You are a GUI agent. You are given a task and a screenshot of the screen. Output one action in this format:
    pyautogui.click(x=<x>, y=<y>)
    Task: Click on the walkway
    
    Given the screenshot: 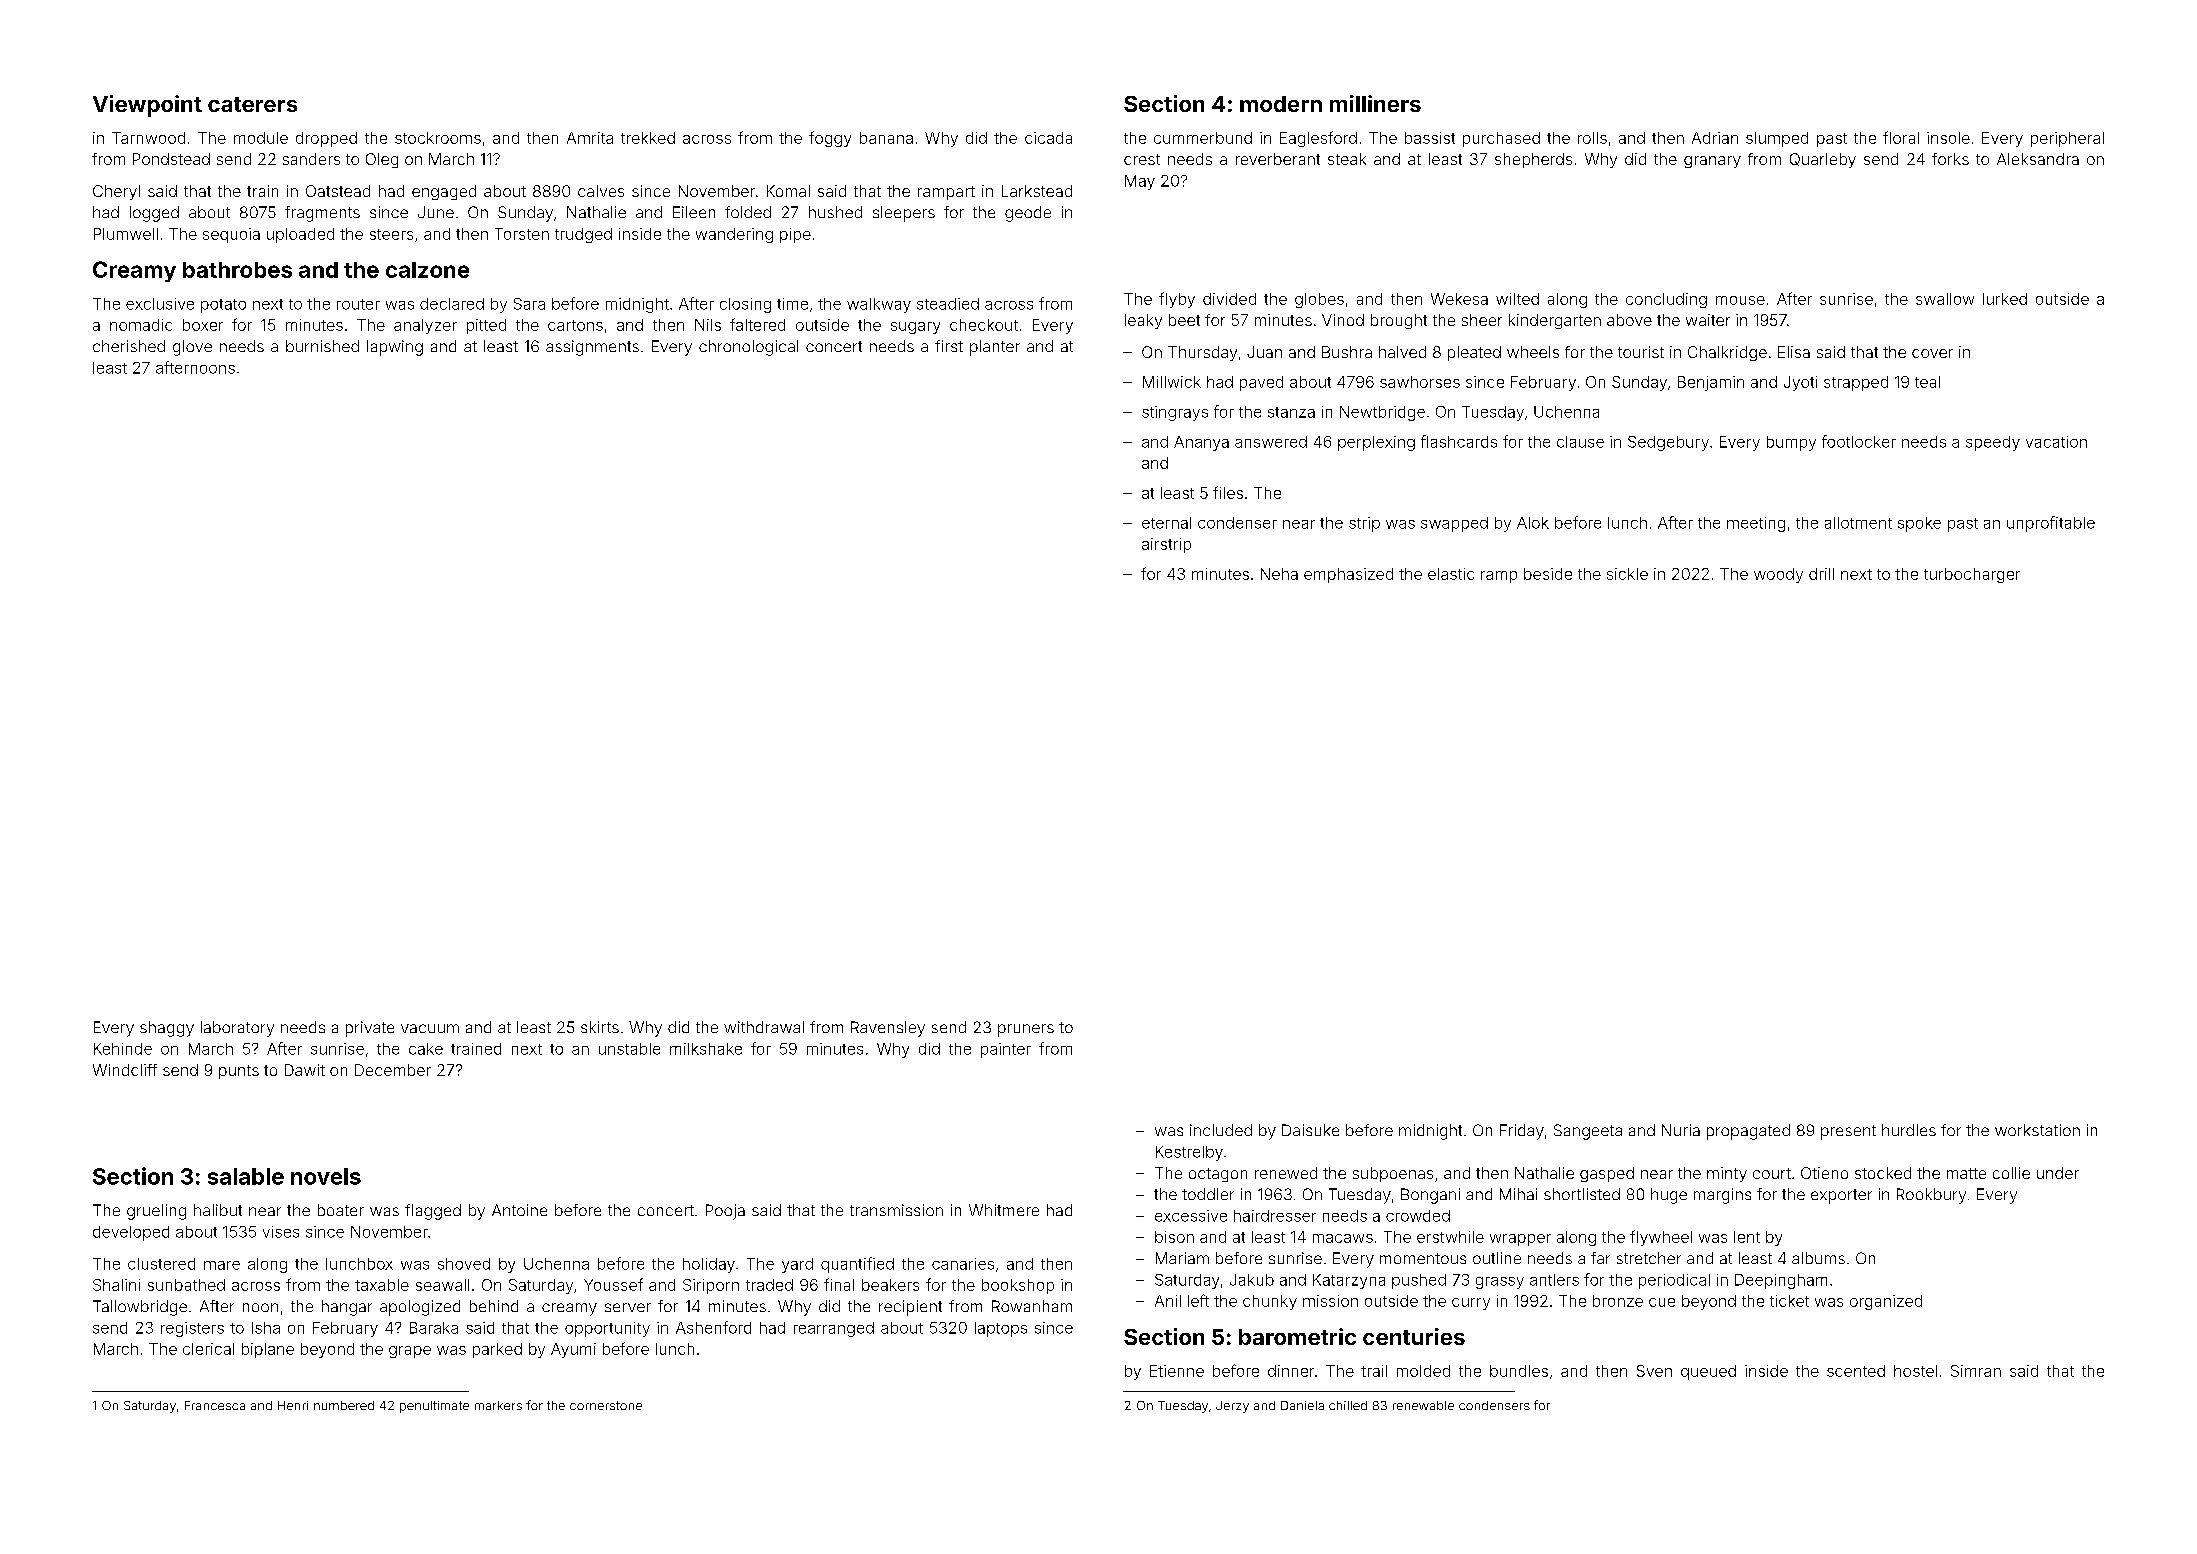 What is the action you would take?
    pyautogui.click(x=879, y=305)
